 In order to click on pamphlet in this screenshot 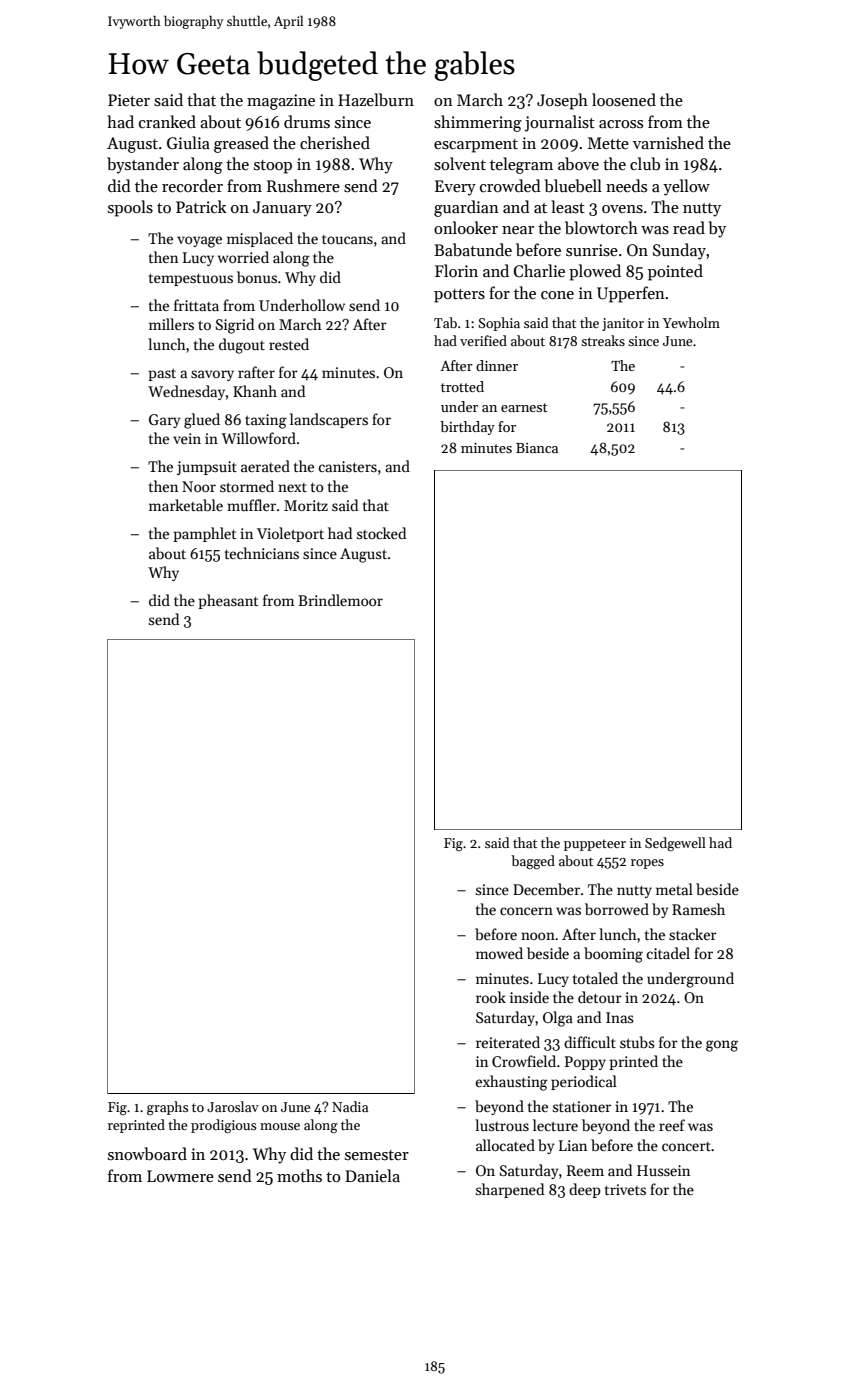, I will do `click(204, 534)`.
